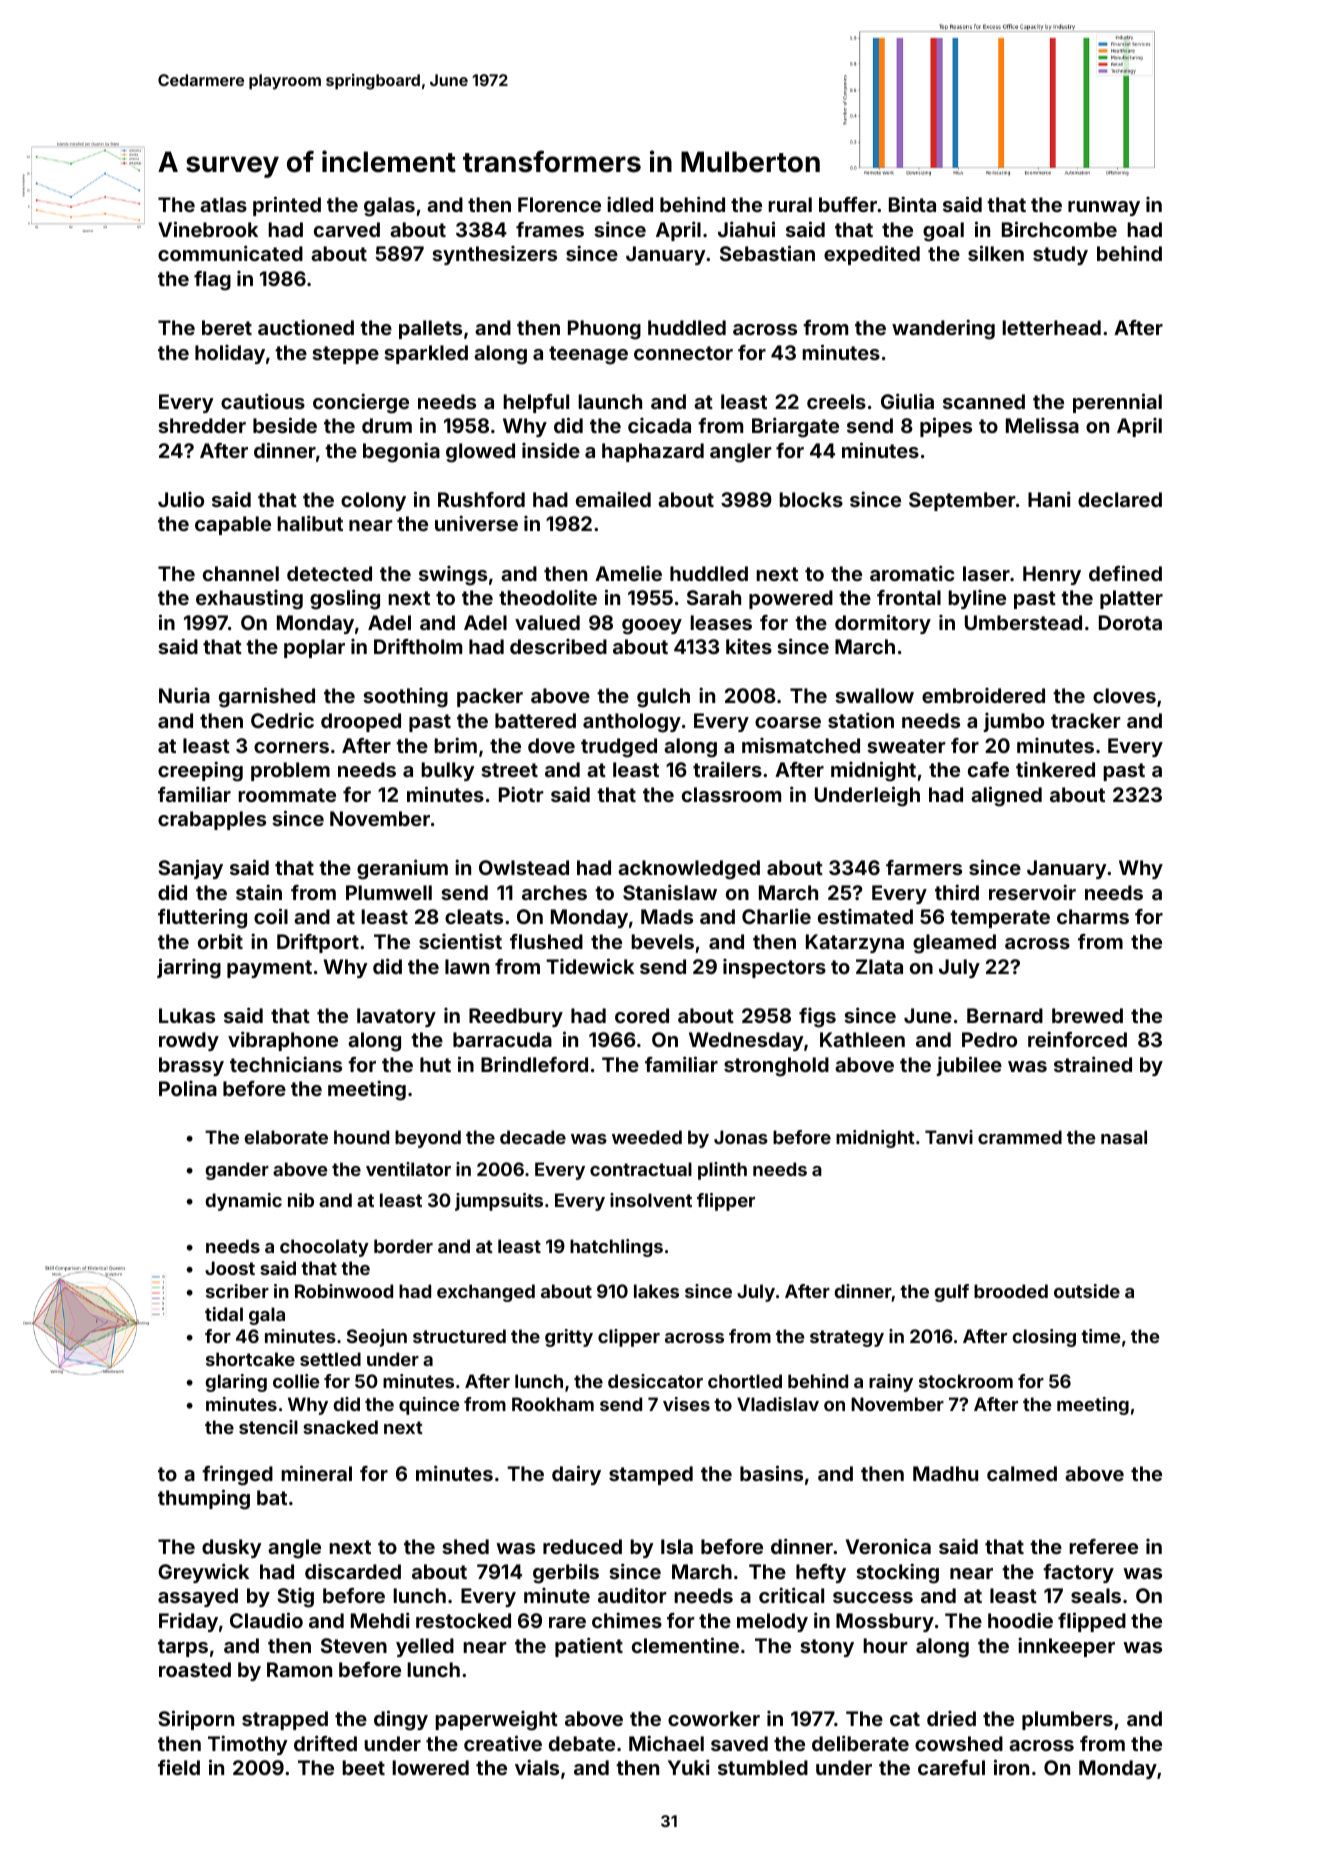 Image resolution: width=1321 pixels, height=1868 pixels. Describe the element at coordinates (1055, 769) in the screenshot. I see `tinkered` at that location.
